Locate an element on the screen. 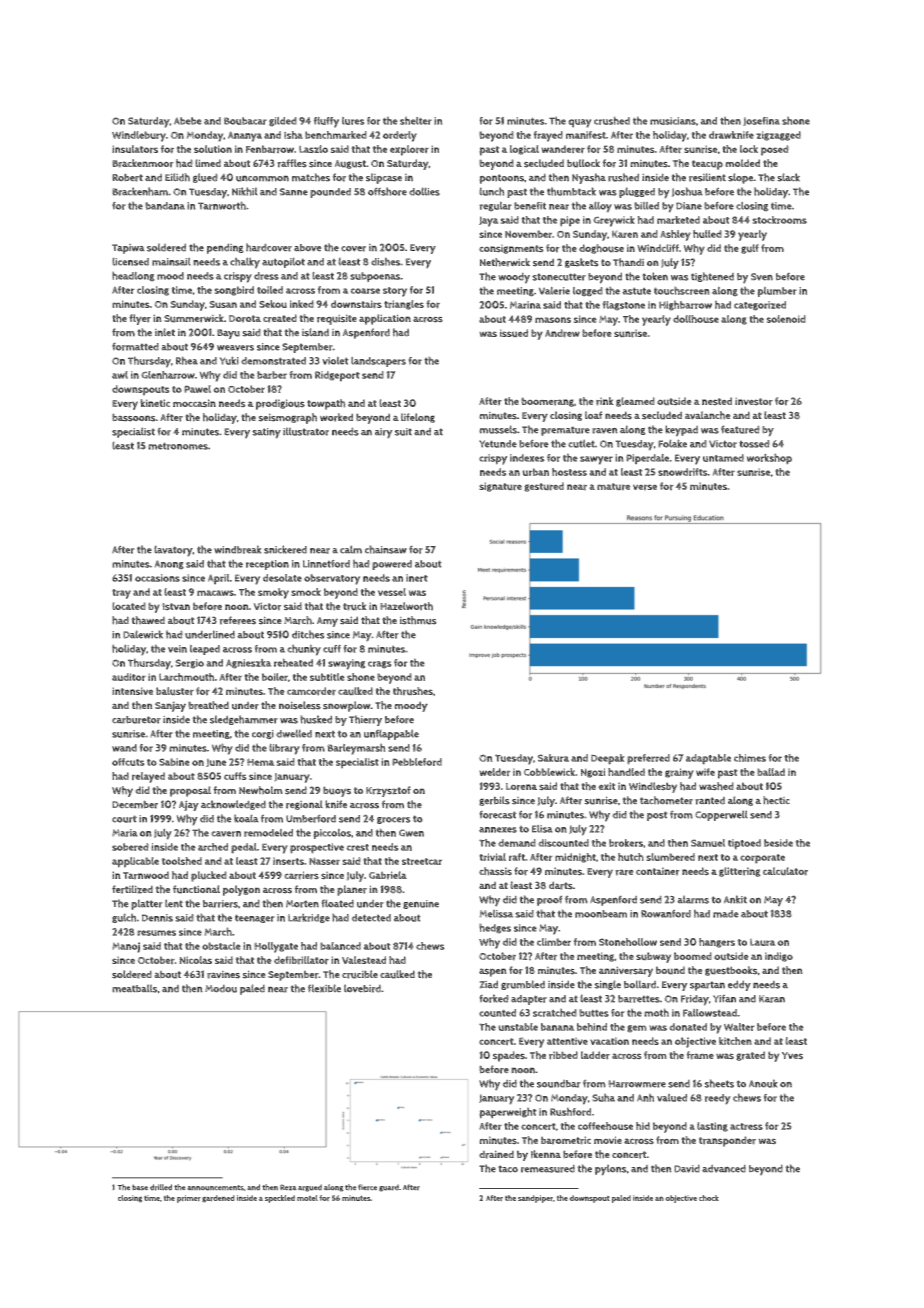 The height and width of the screenshot is (1308, 924). windbreak is located at coordinates (237, 549).
